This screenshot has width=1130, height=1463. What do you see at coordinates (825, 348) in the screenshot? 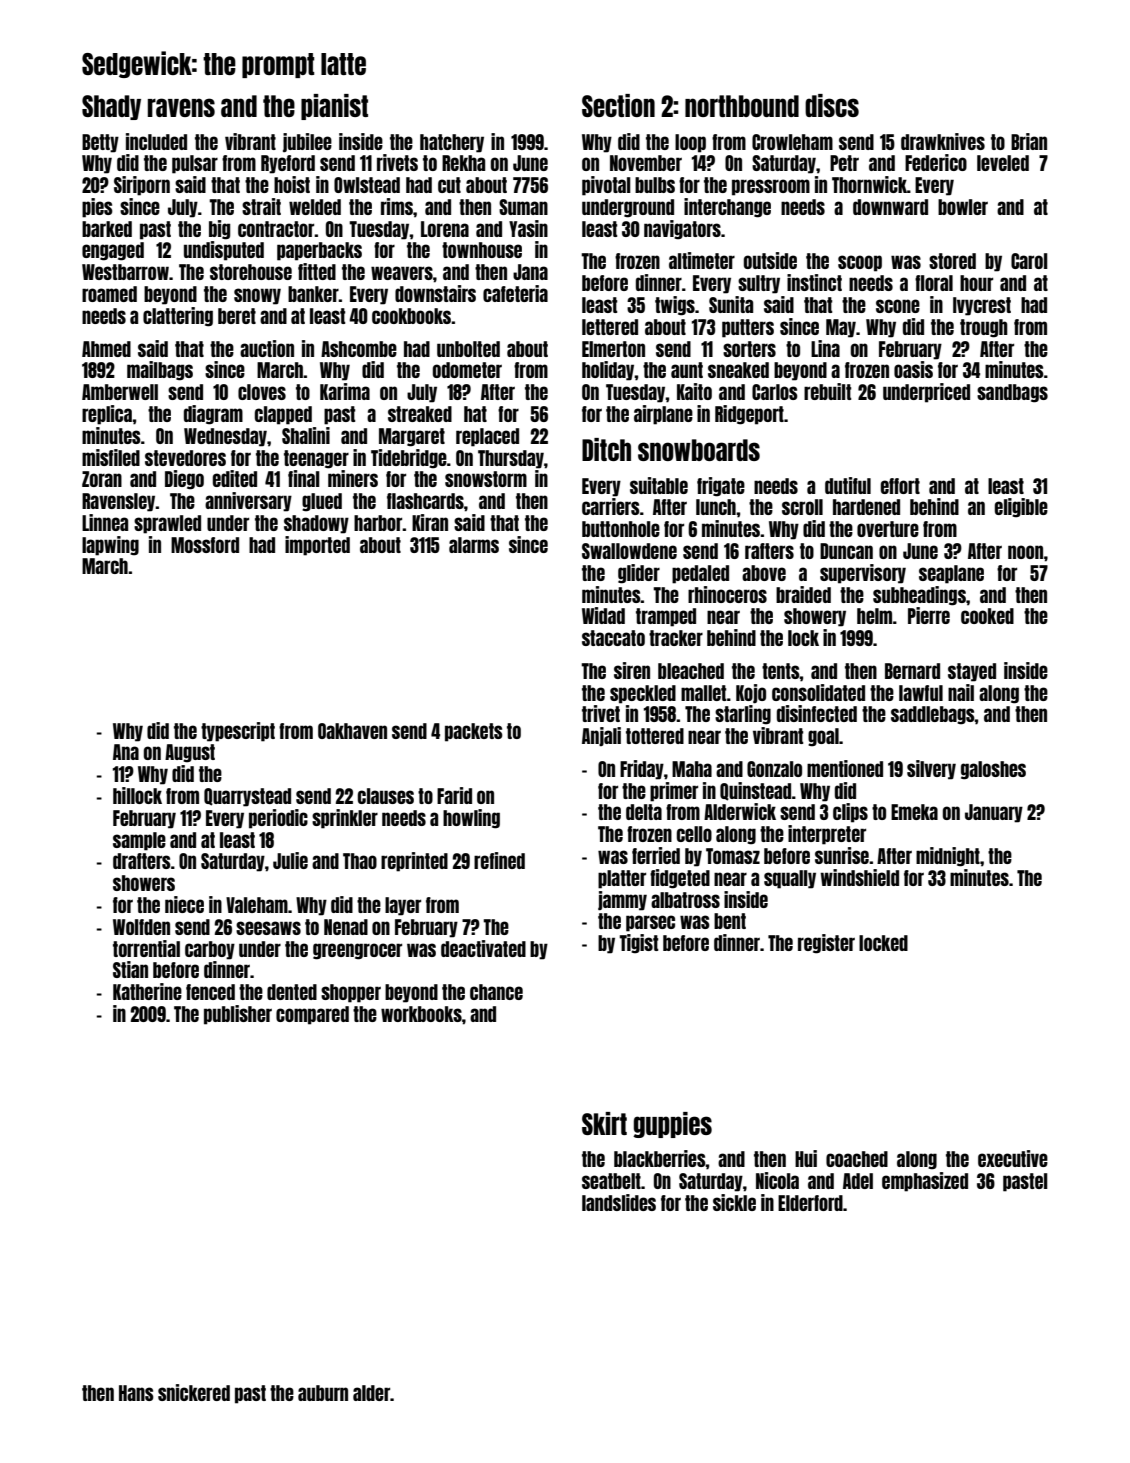
I see `Lina` at bounding box center [825, 348].
